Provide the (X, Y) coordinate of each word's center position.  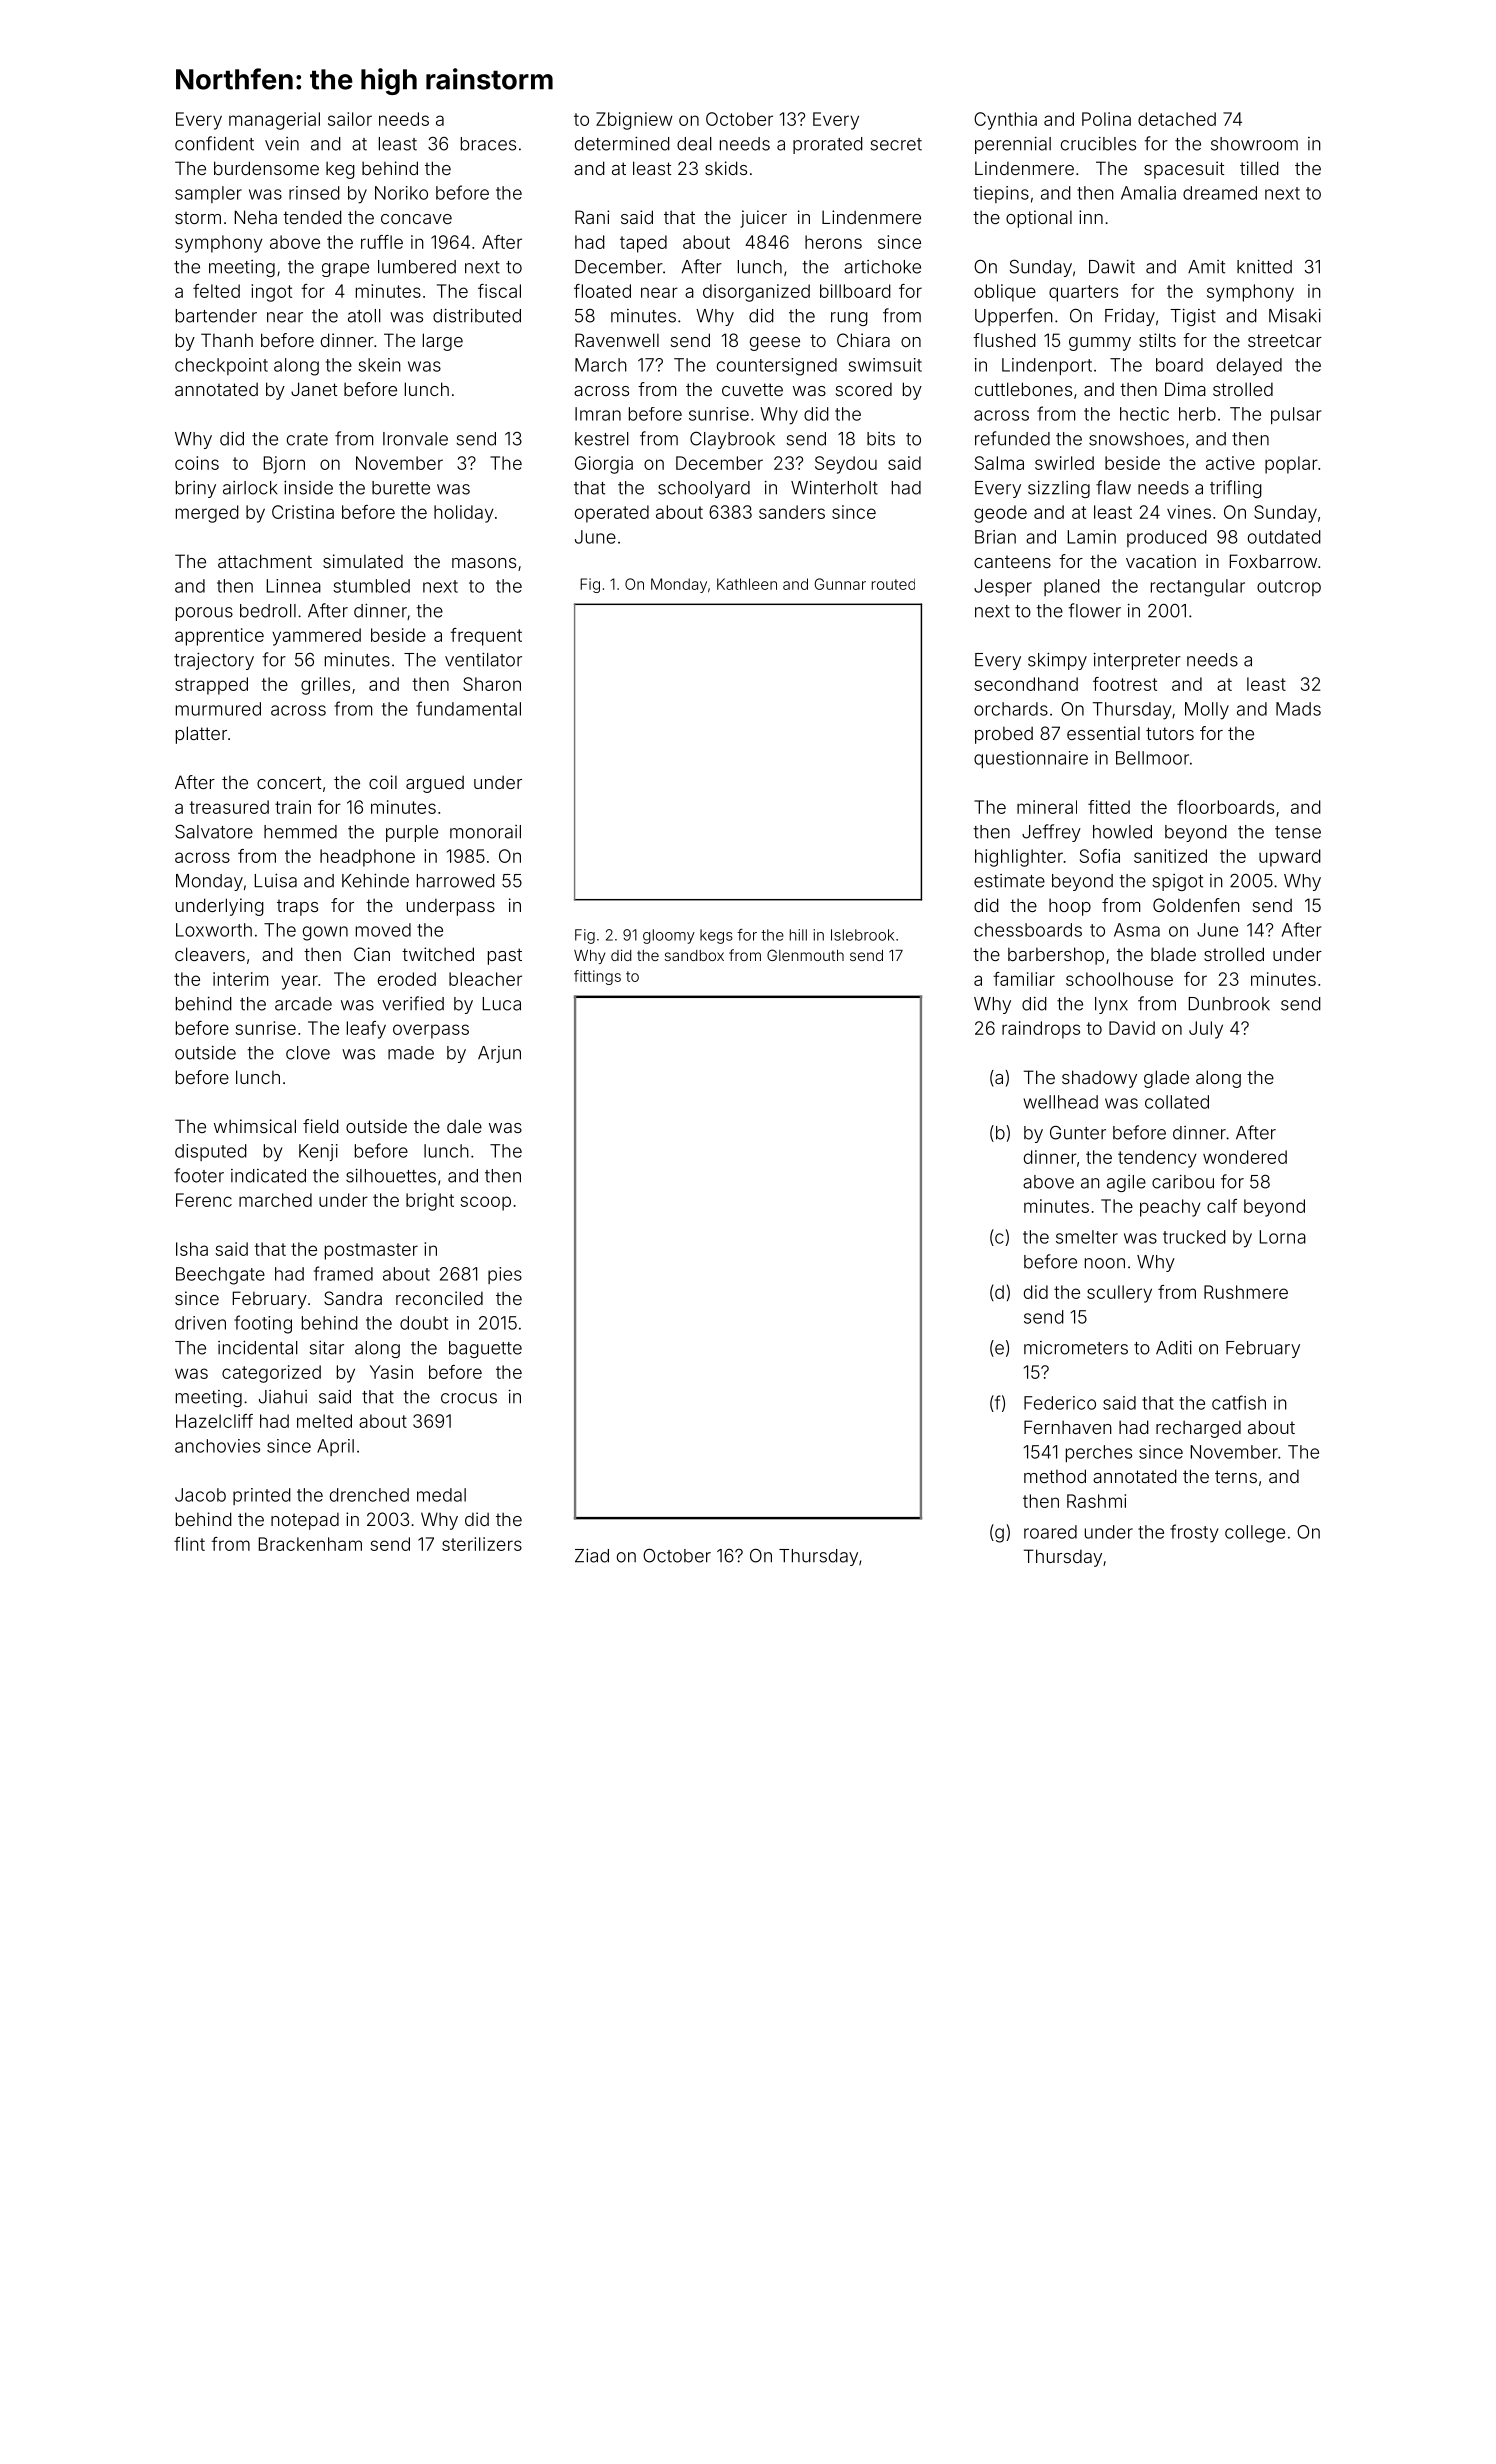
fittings (597, 977)
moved (383, 930)
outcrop (1289, 588)
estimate (1009, 881)
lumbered (417, 267)
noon (1105, 1263)
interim (240, 979)
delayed (1249, 367)
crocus (469, 1398)
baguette (485, 1349)
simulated (363, 561)
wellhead (1060, 1102)
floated (602, 291)
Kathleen (747, 584)
